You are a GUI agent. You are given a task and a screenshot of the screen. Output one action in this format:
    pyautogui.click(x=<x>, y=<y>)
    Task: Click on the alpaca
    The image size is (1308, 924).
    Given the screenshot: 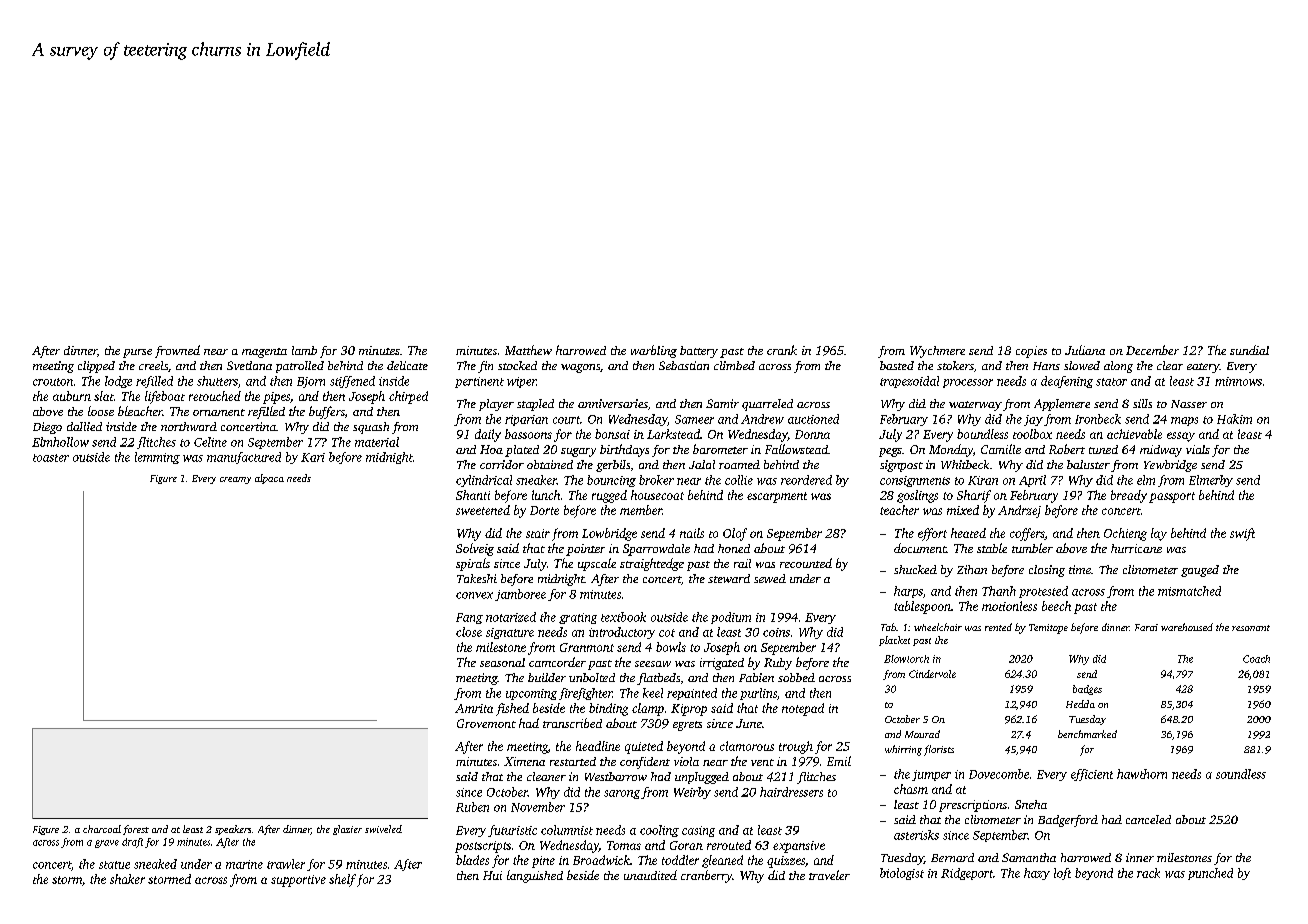 What is the action you would take?
    pyautogui.click(x=269, y=479)
